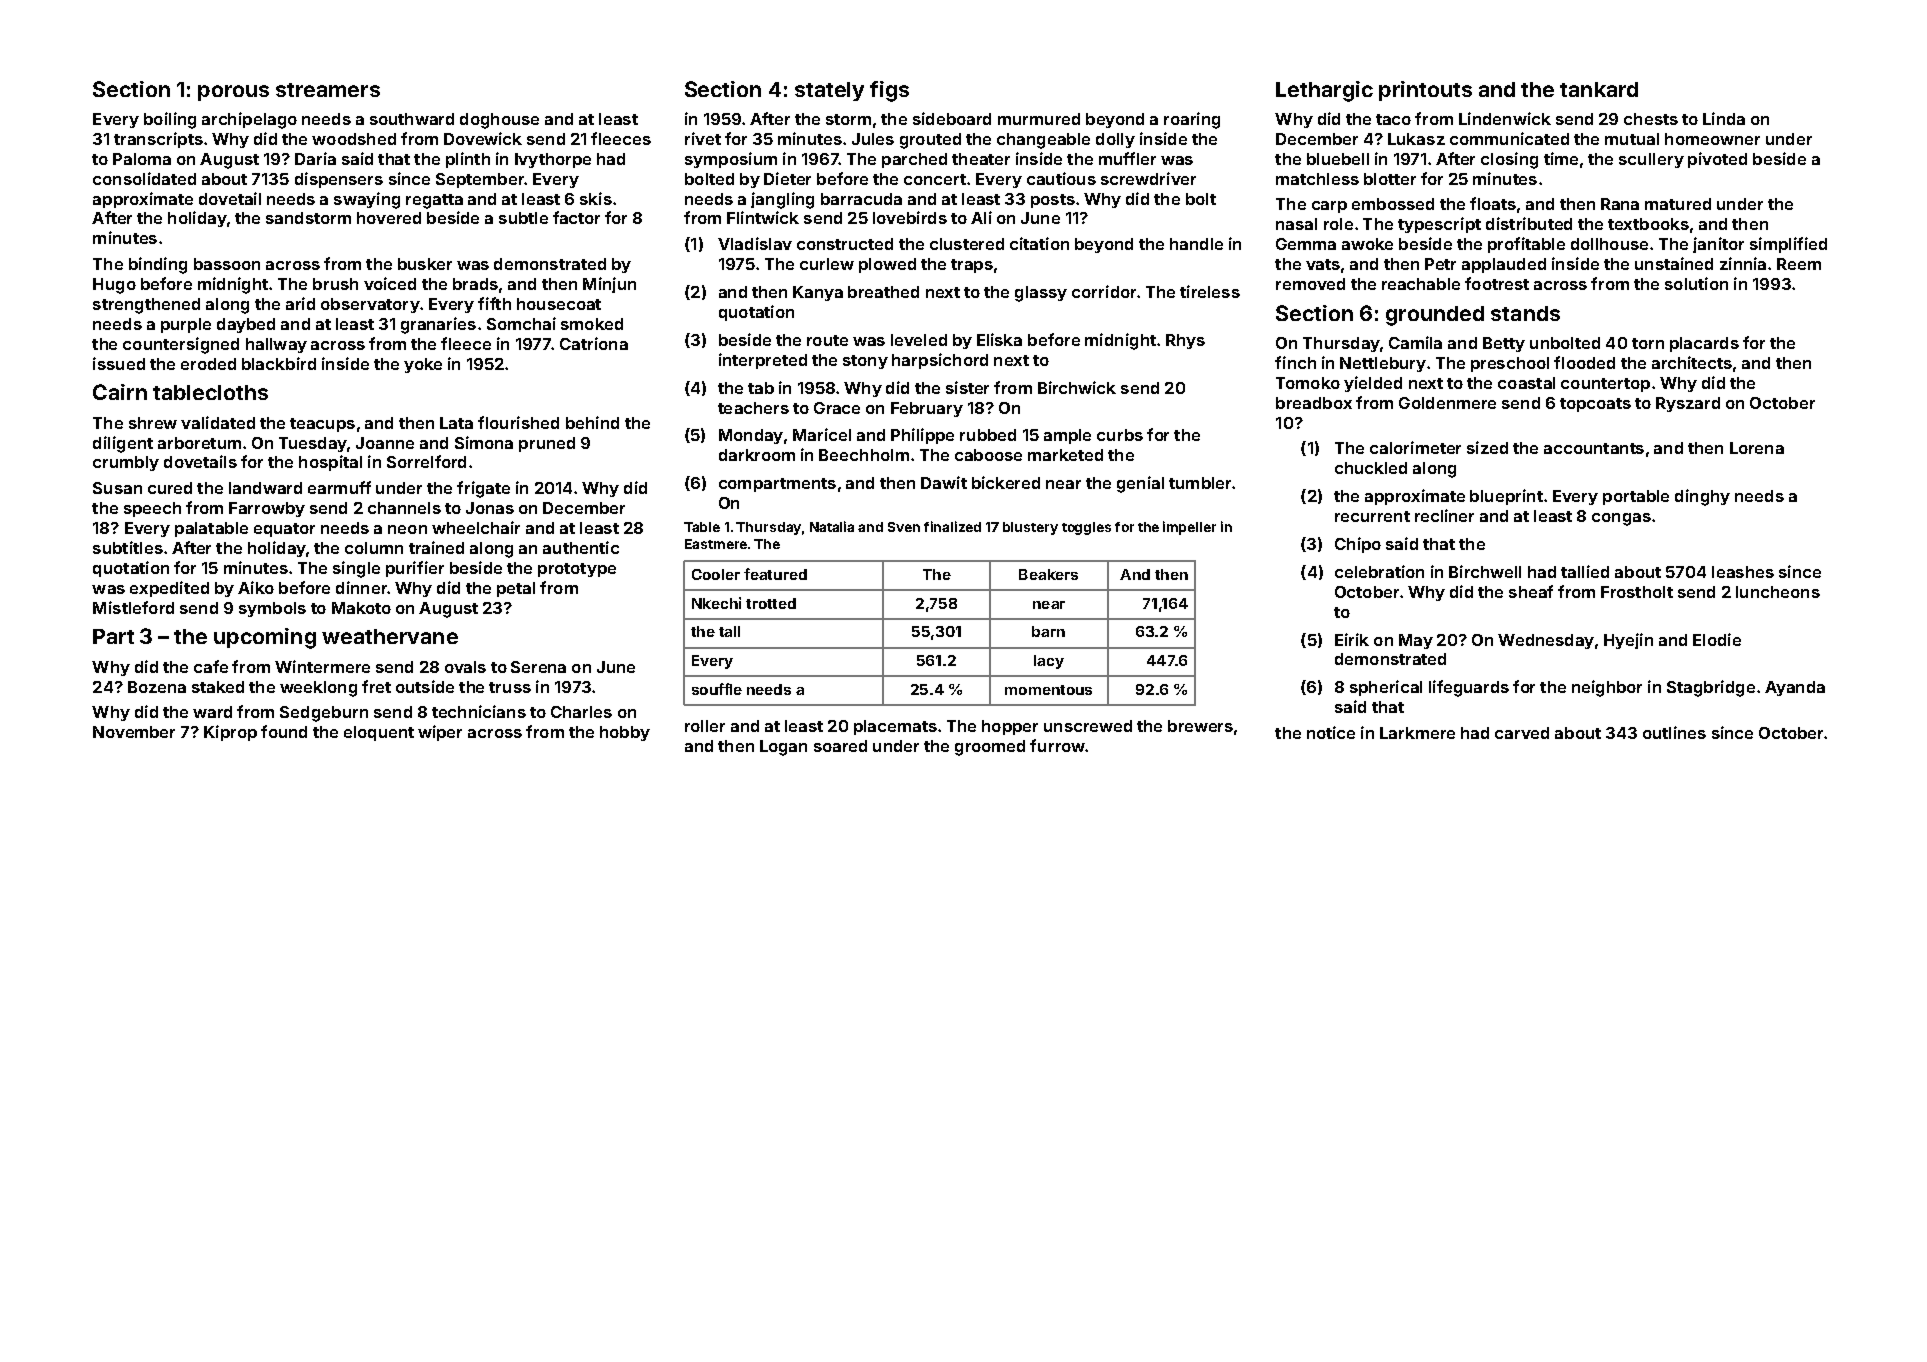 This screenshot has width=1927, height=1362. What do you see at coordinates (731, 160) in the screenshot?
I see `symposium` at bounding box center [731, 160].
